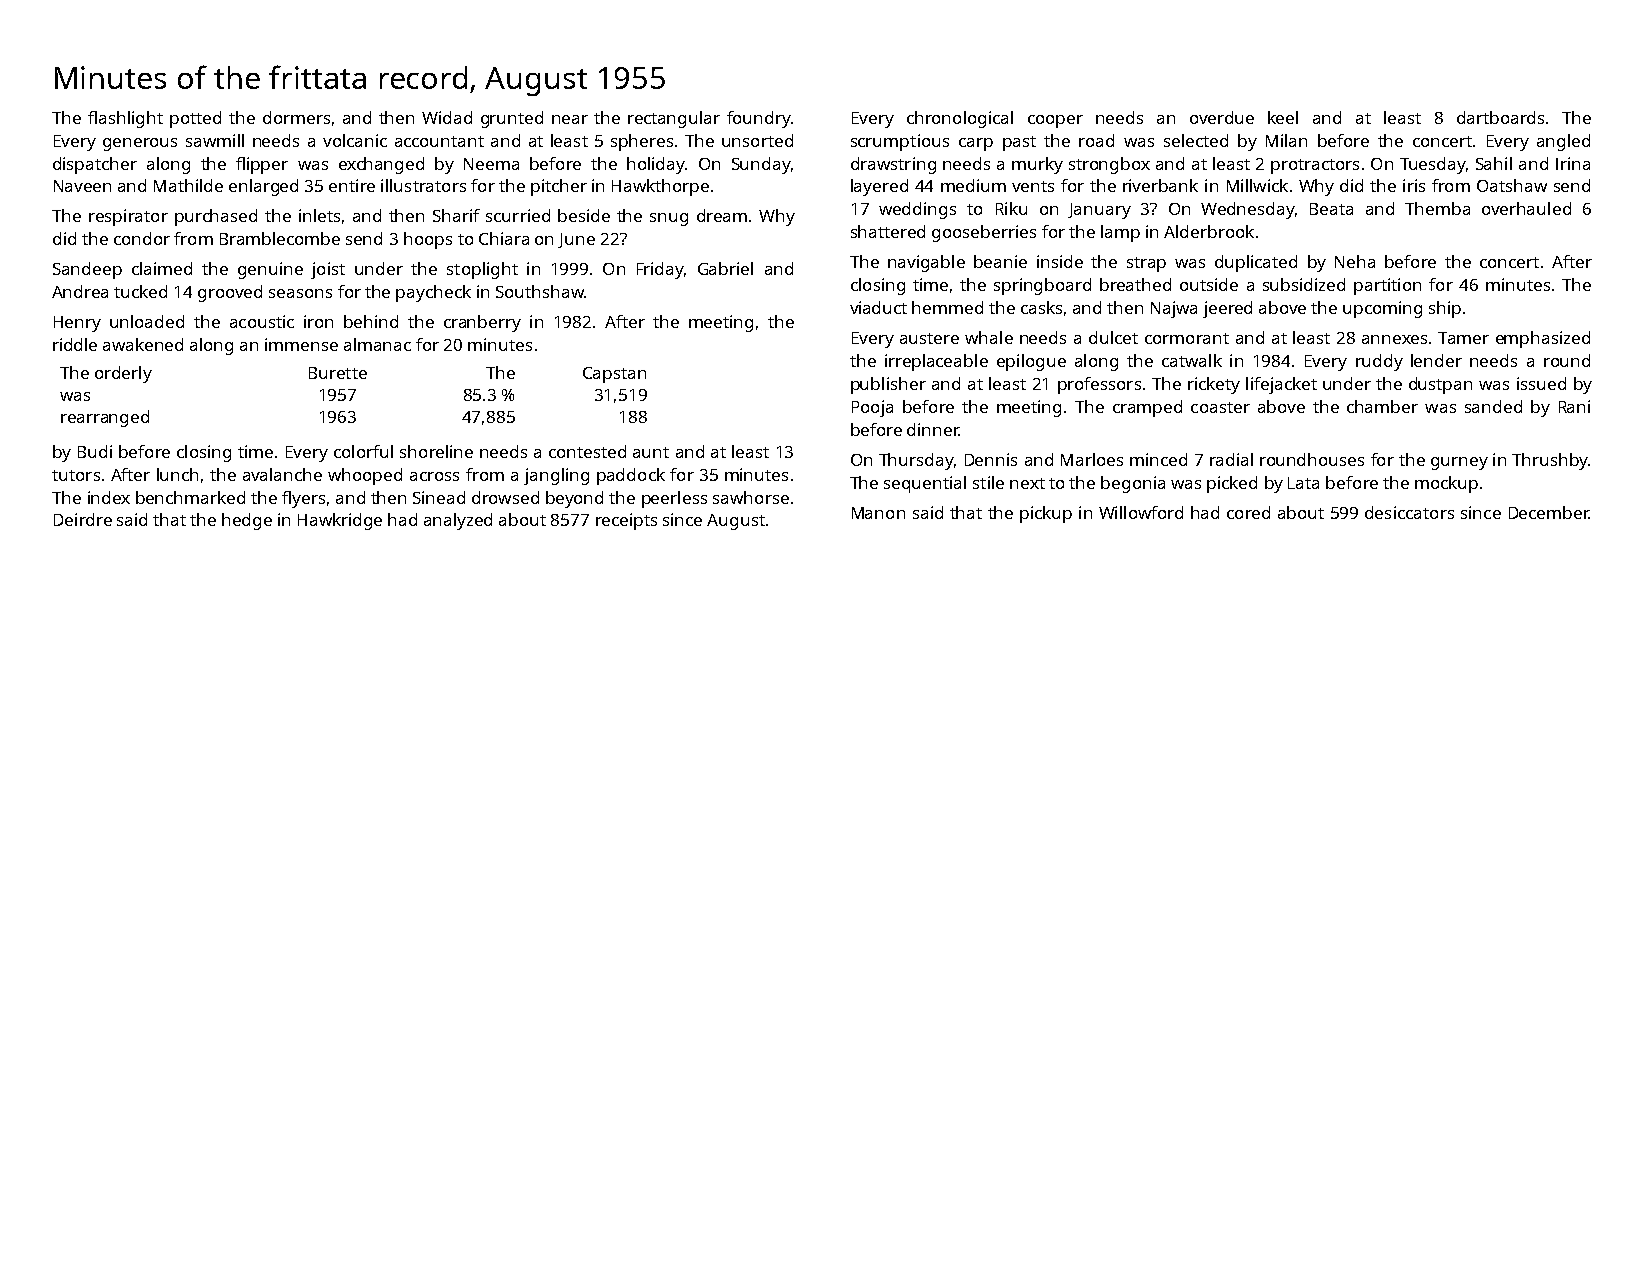 The image size is (1644, 1271). Describe the element at coordinates (651, 452) in the page. I see `aunt` at that location.
